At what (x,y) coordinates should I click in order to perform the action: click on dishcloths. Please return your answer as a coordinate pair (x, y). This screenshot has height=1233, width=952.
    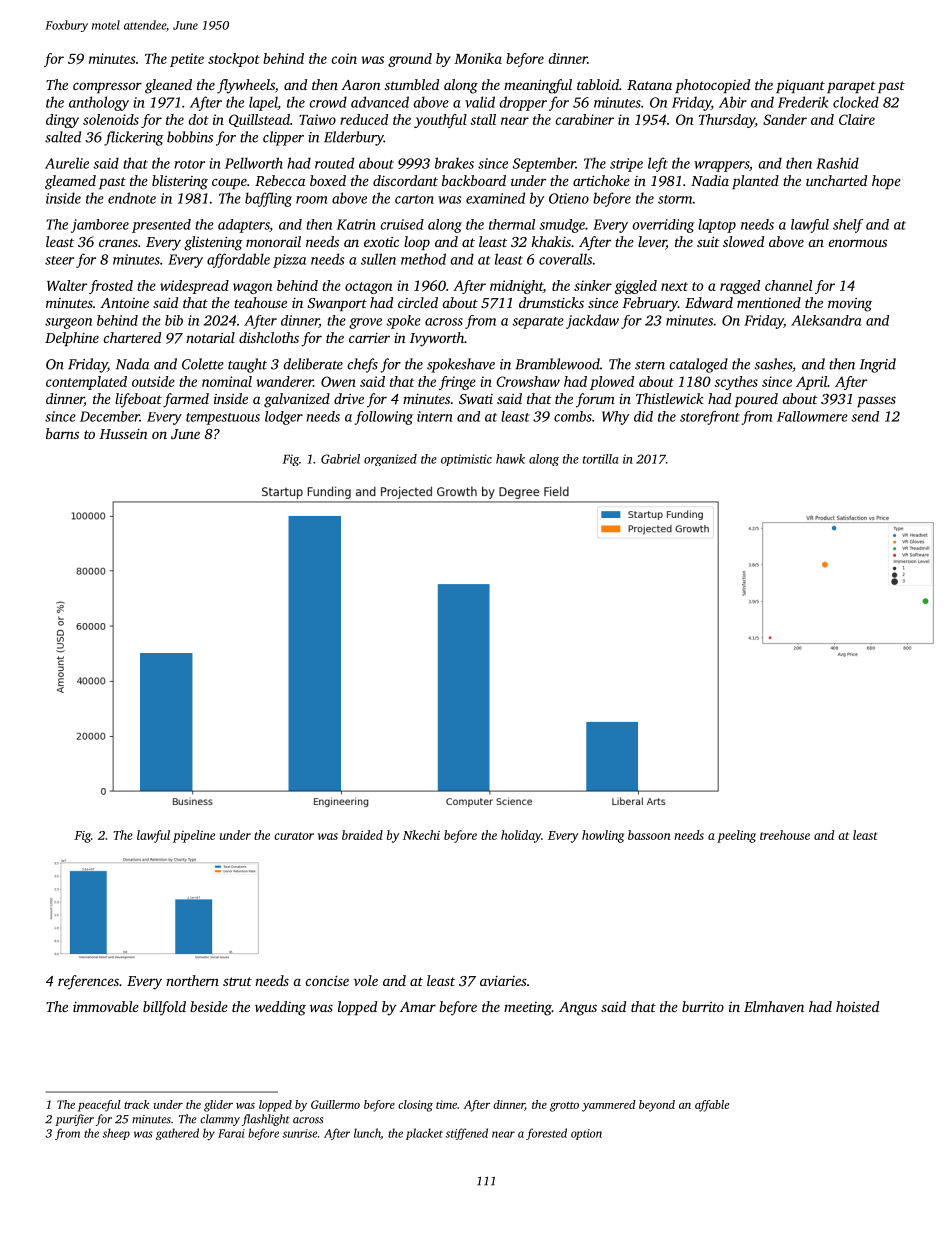
    Looking at the image, I should click on (269, 337).
